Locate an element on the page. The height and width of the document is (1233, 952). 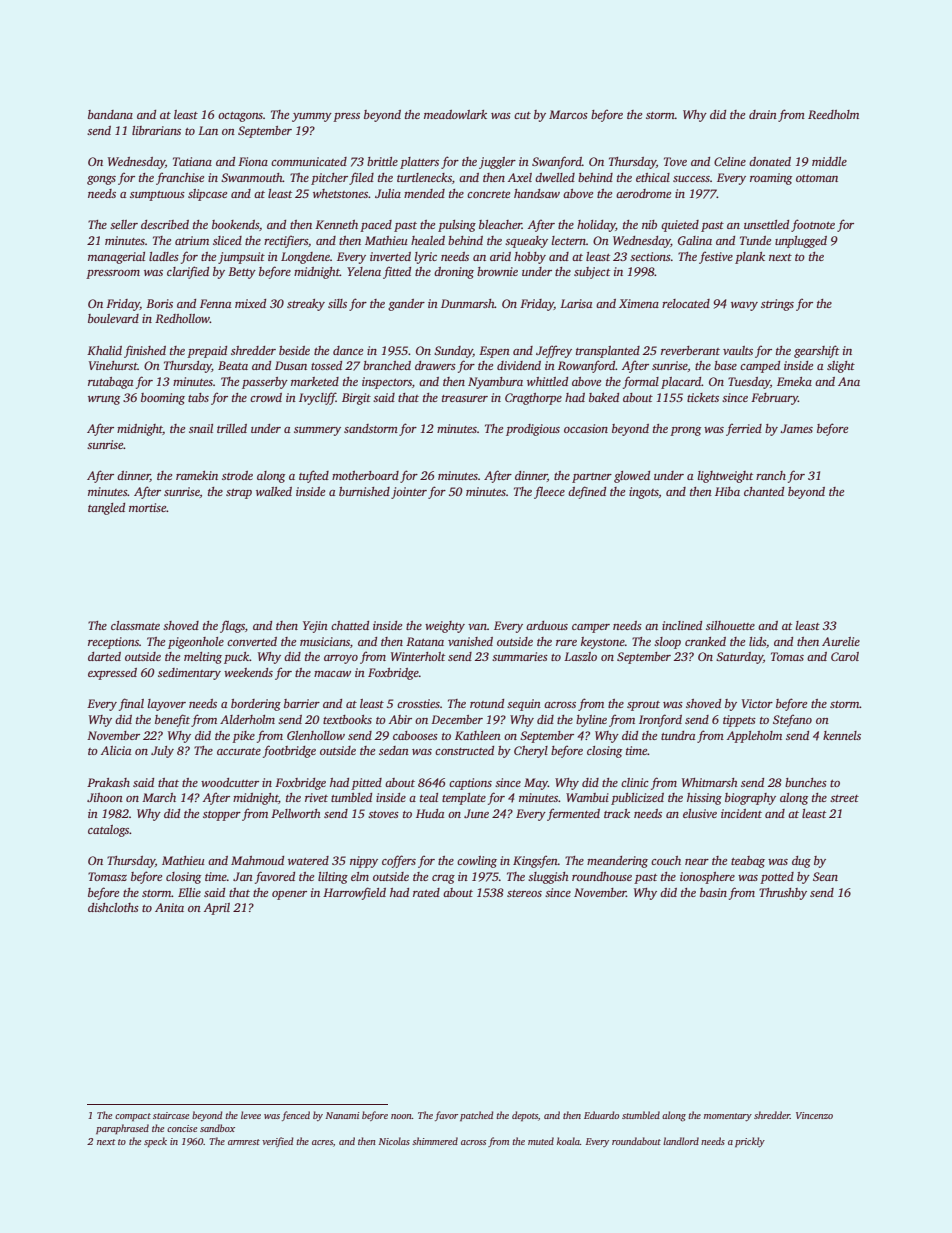
darted is located at coordinates (104, 656).
